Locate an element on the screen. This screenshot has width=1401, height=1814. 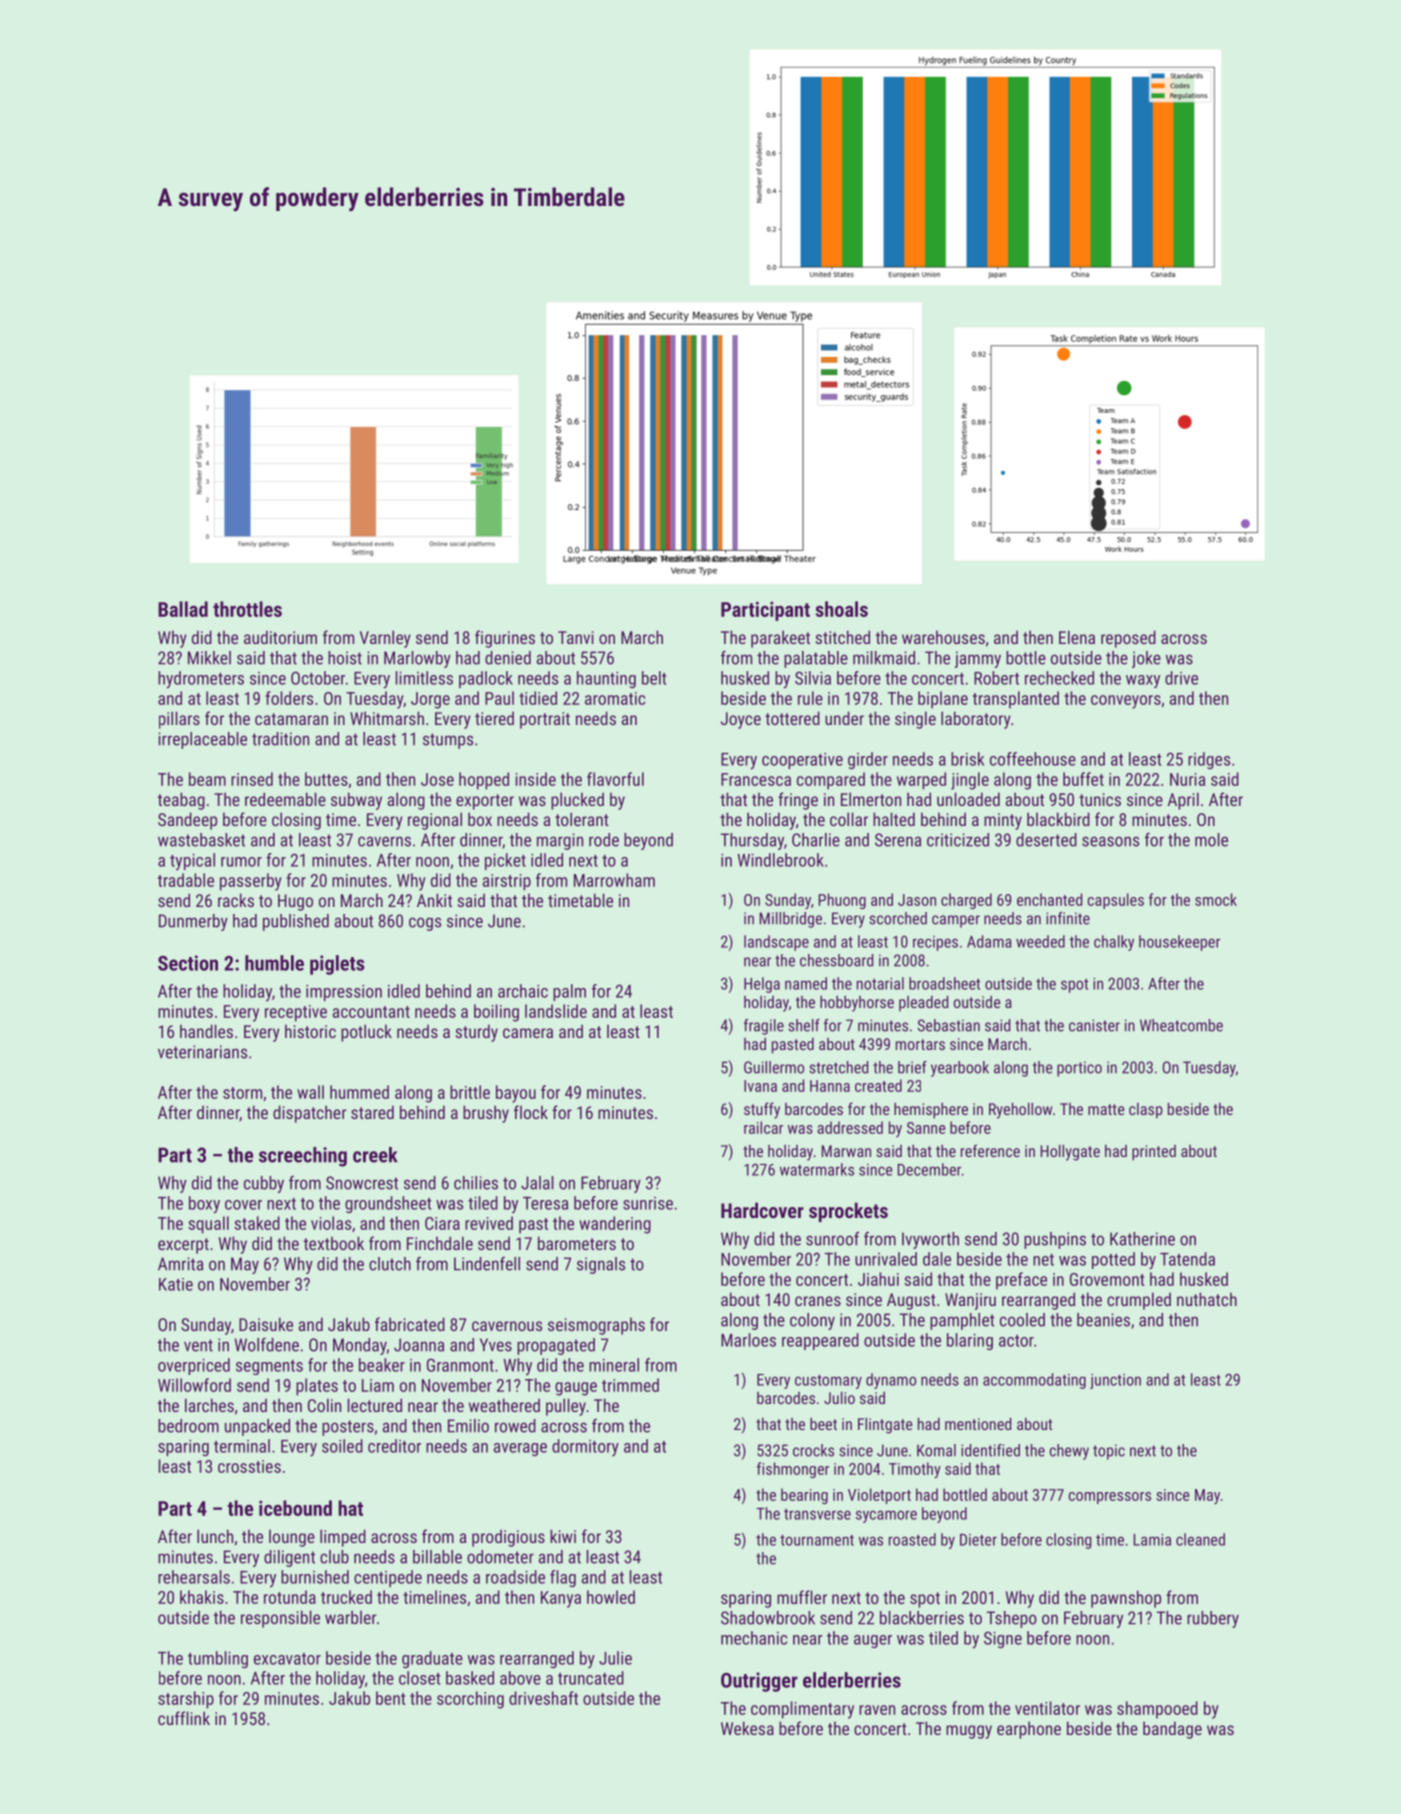
auger is located at coordinates (873, 1641).
